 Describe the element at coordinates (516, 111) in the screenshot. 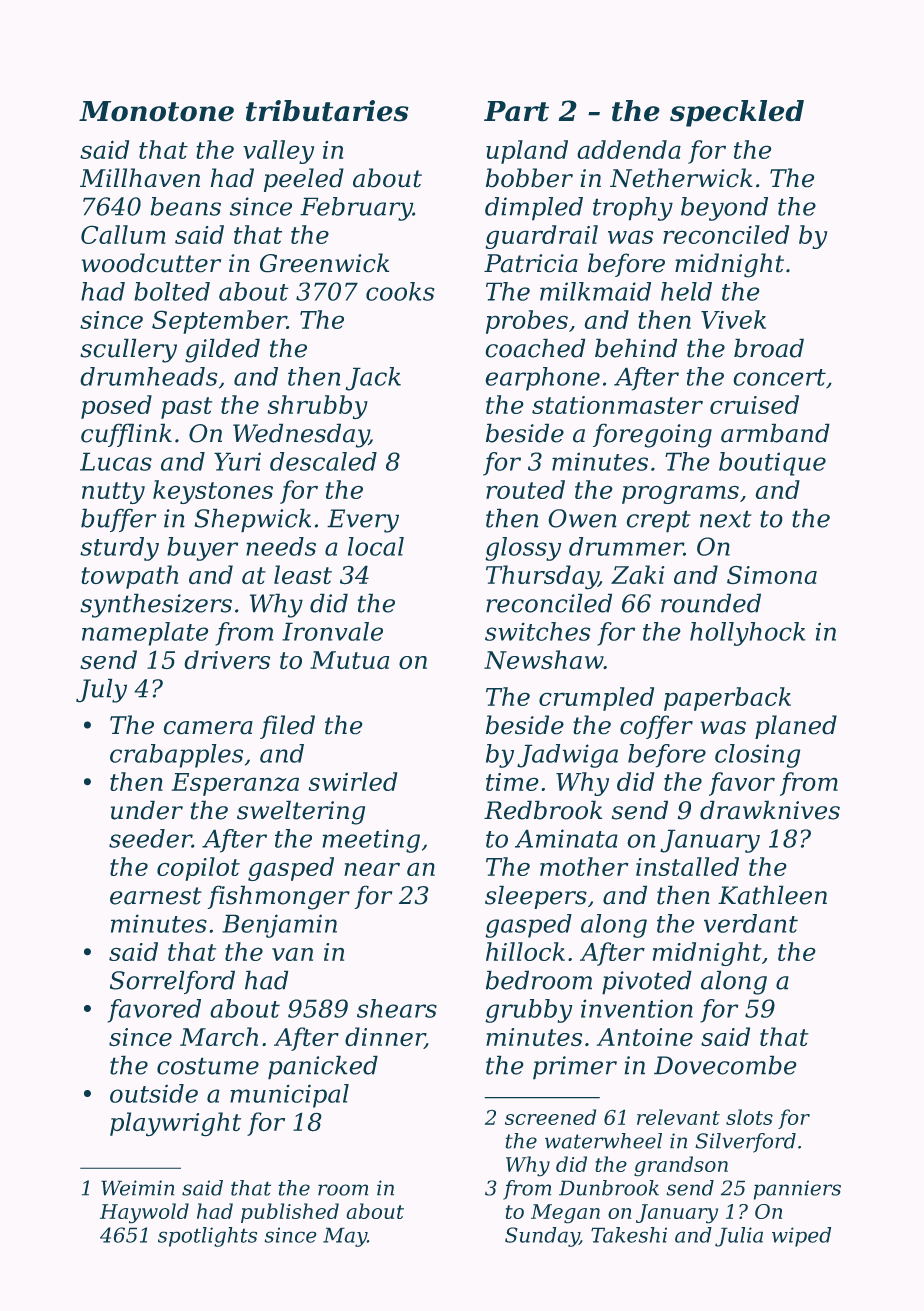

I see `Part` at that location.
